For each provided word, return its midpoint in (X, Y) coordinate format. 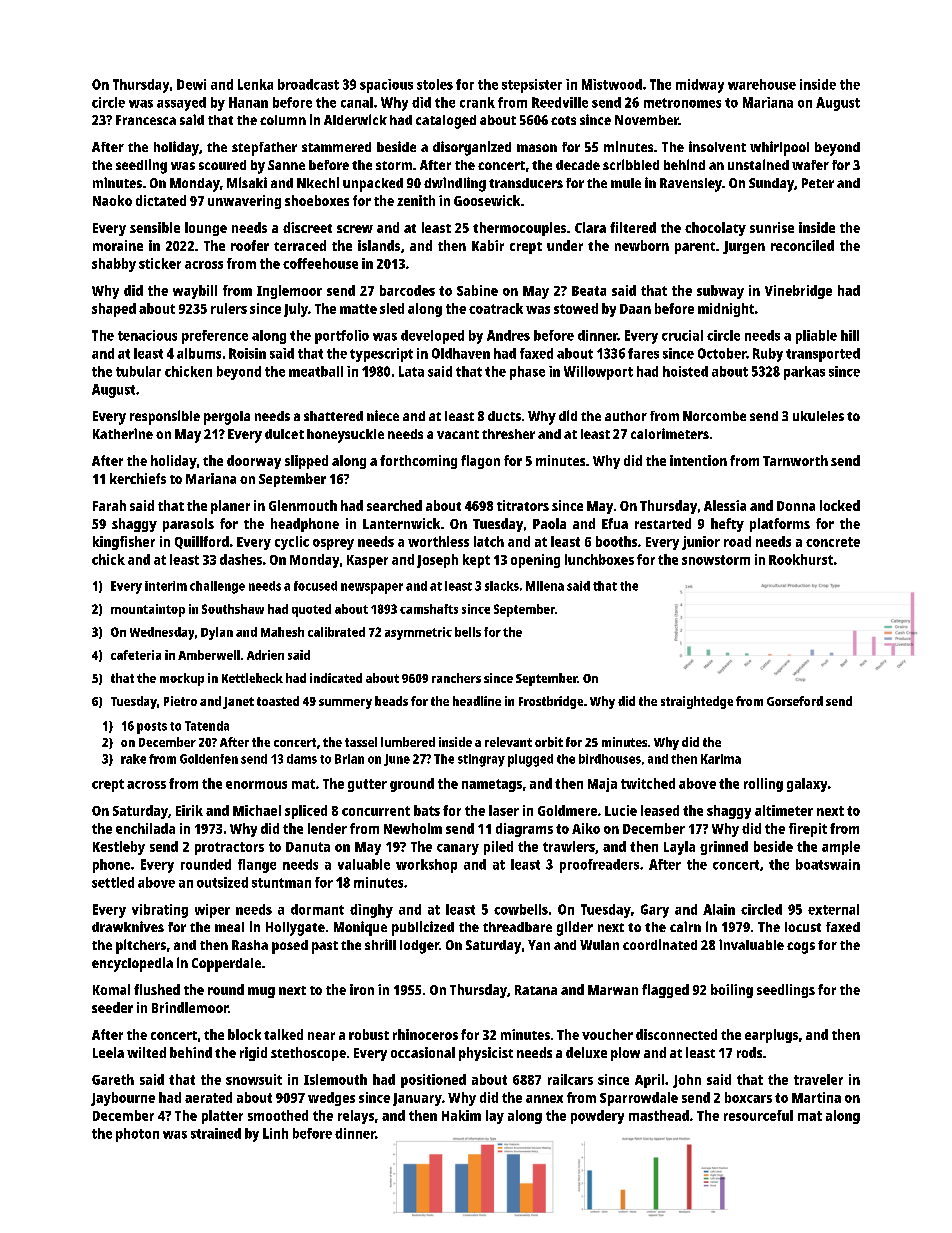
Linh (275, 1133)
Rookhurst (801, 559)
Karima (721, 759)
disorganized (472, 148)
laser (504, 810)
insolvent (717, 146)
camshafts (429, 609)
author (626, 416)
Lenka (255, 84)
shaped (114, 310)
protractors (229, 848)
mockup (182, 679)
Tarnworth (795, 460)
